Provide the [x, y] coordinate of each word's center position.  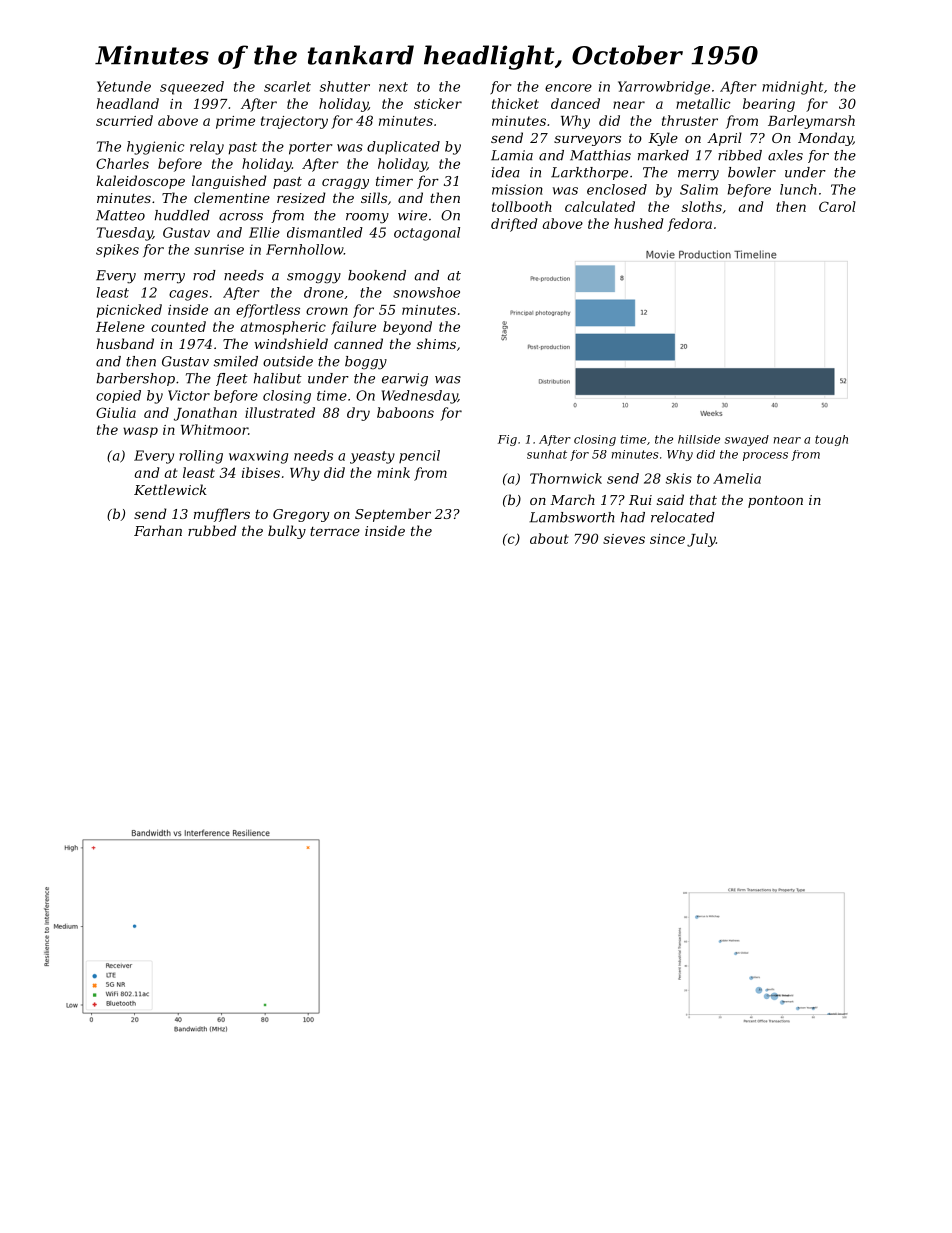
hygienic [155, 148]
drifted [514, 225]
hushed [638, 223]
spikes [117, 251]
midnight [792, 88]
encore [568, 88]
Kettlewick [170, 489]
